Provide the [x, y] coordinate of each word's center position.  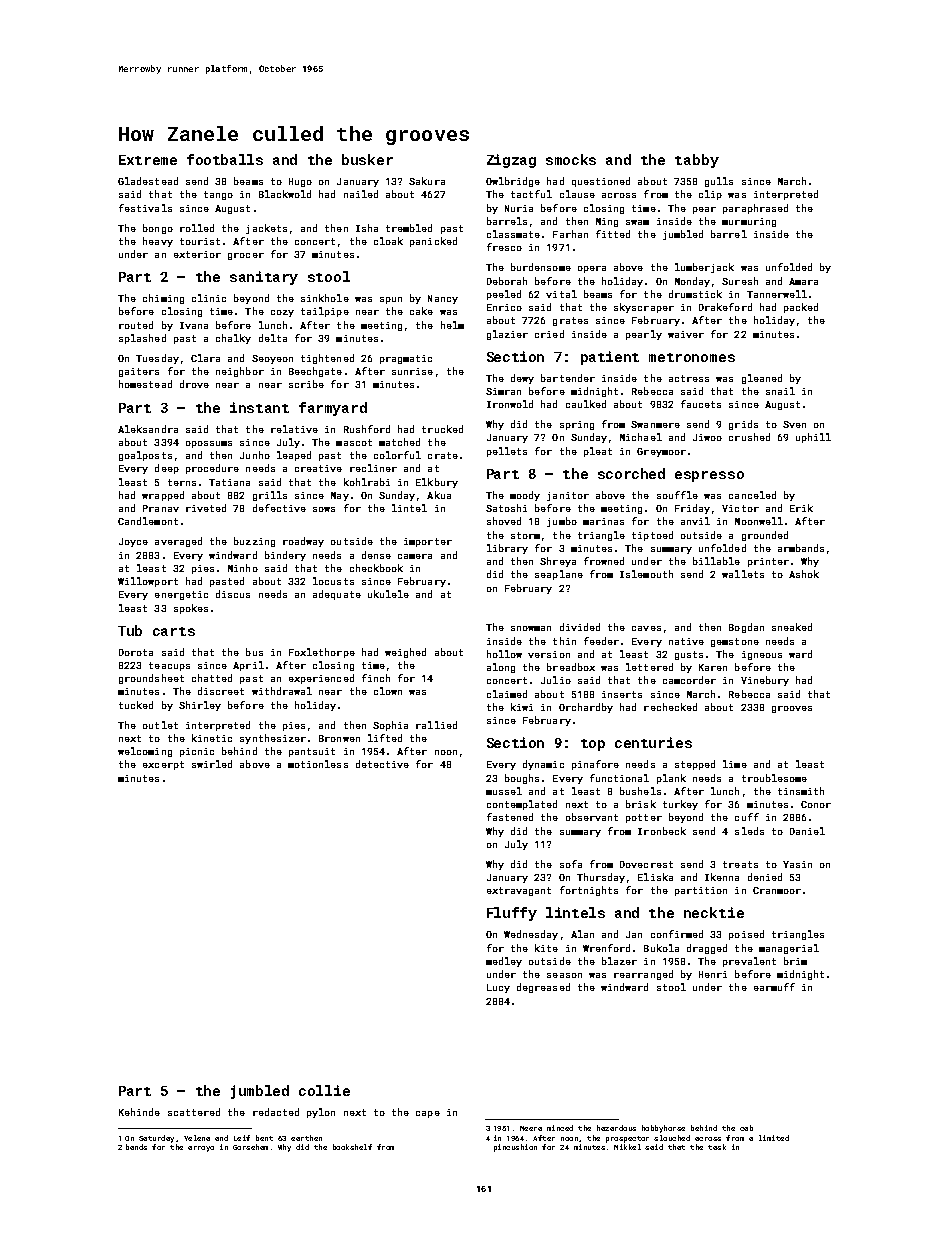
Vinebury [765, 681]
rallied [436, 725]
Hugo [300, 182]
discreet [221, 691]
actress [689, 378]
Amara [803, 281]
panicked [433, 242]
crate [443, 455]
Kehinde [139, 1112]
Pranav [161, 508]
